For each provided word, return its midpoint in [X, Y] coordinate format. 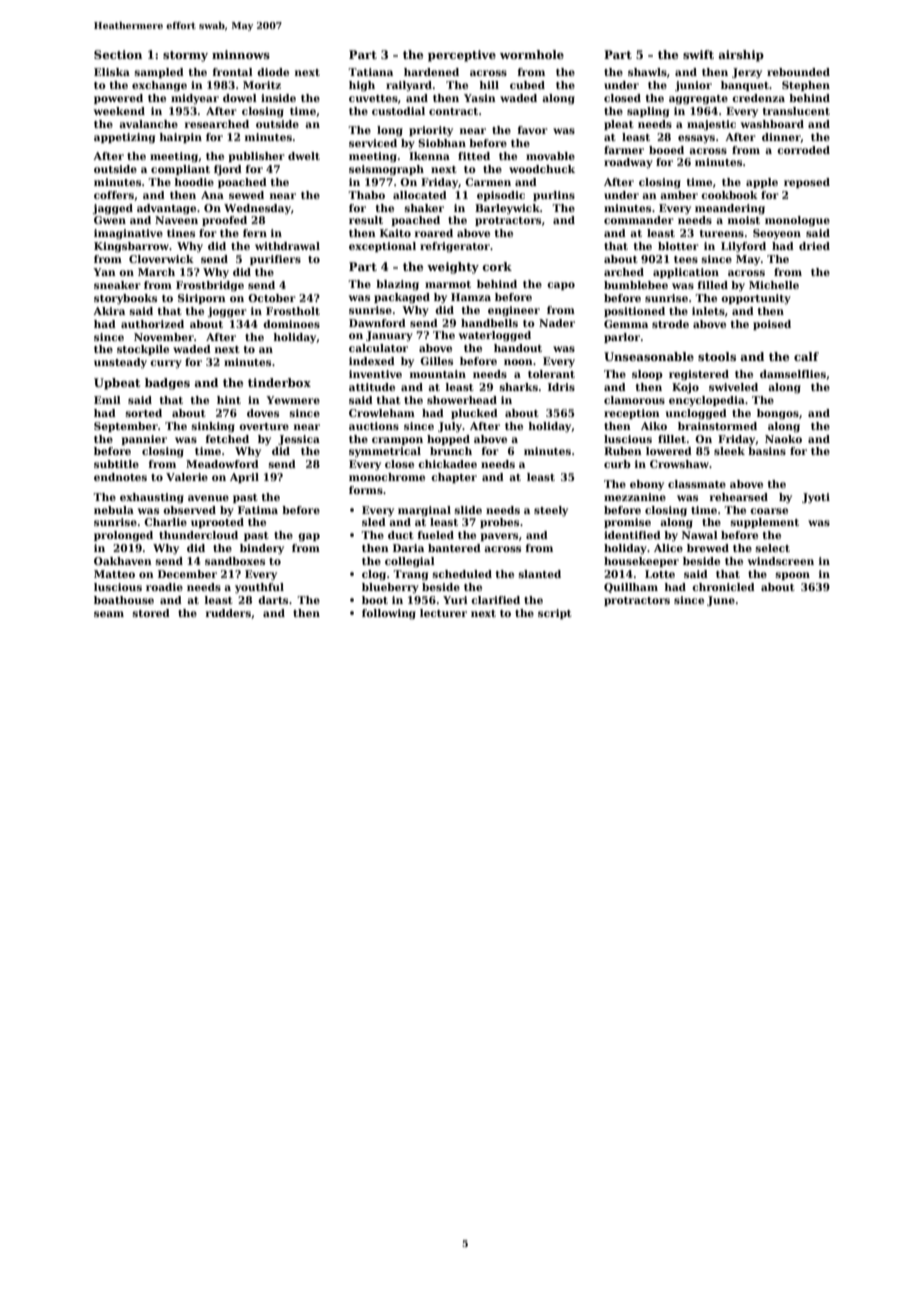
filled [713, 285]
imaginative [128, 234]
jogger [227, 312]
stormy [185, 56]
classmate [697, 484]
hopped [448, 440]
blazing [397, 285]
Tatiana [370, 72]
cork [497, 266]
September [126, 427]
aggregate [698, 100]
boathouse [124, 600]
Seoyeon [777, 234]
